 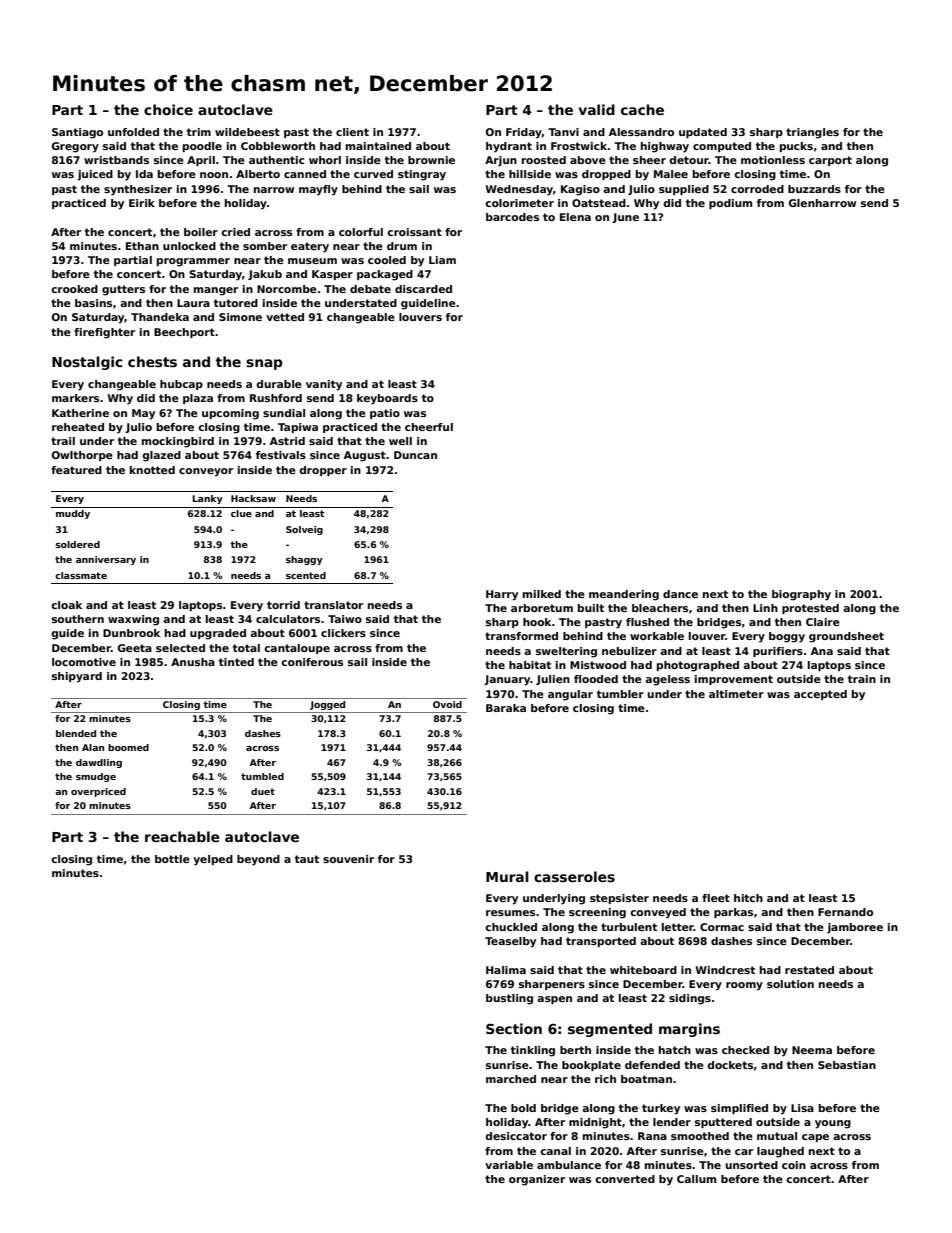 What do you see at coordinates (512, 217) in the document?
I see `barcodes` at bounding box center [512, 217].
